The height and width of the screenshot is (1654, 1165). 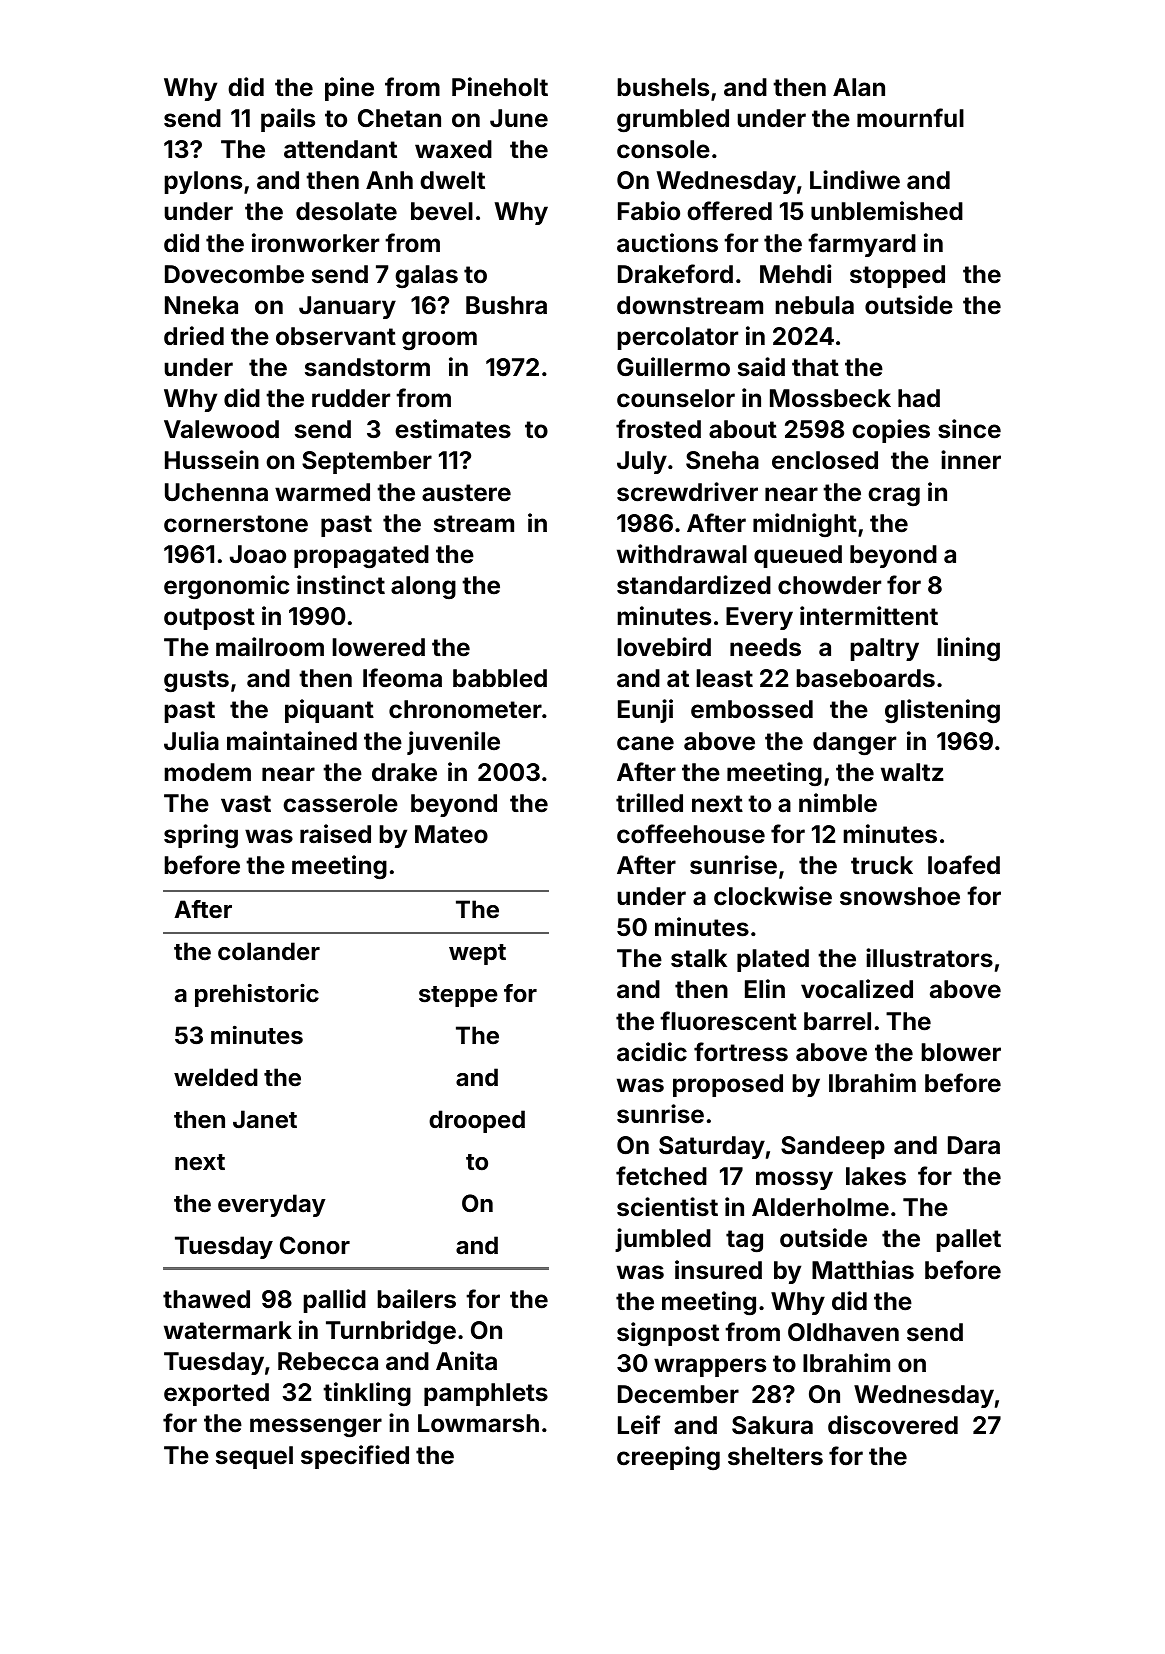 What do you see at coordinates (265, 1119) in the screenshot?
I see `Janet` at bounding box center [265, 1119].
